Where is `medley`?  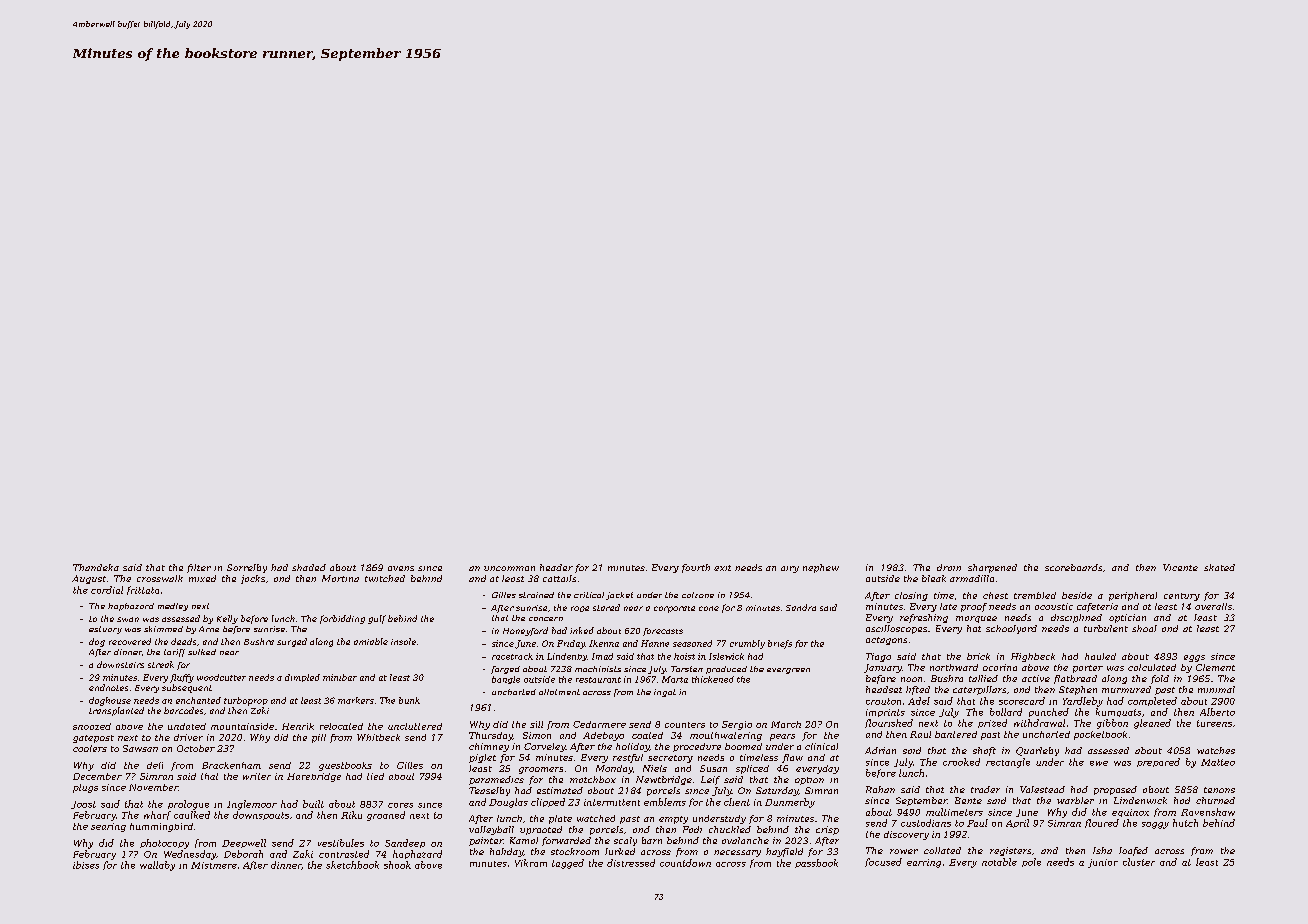
medley is located at coordinates (173, 607).
